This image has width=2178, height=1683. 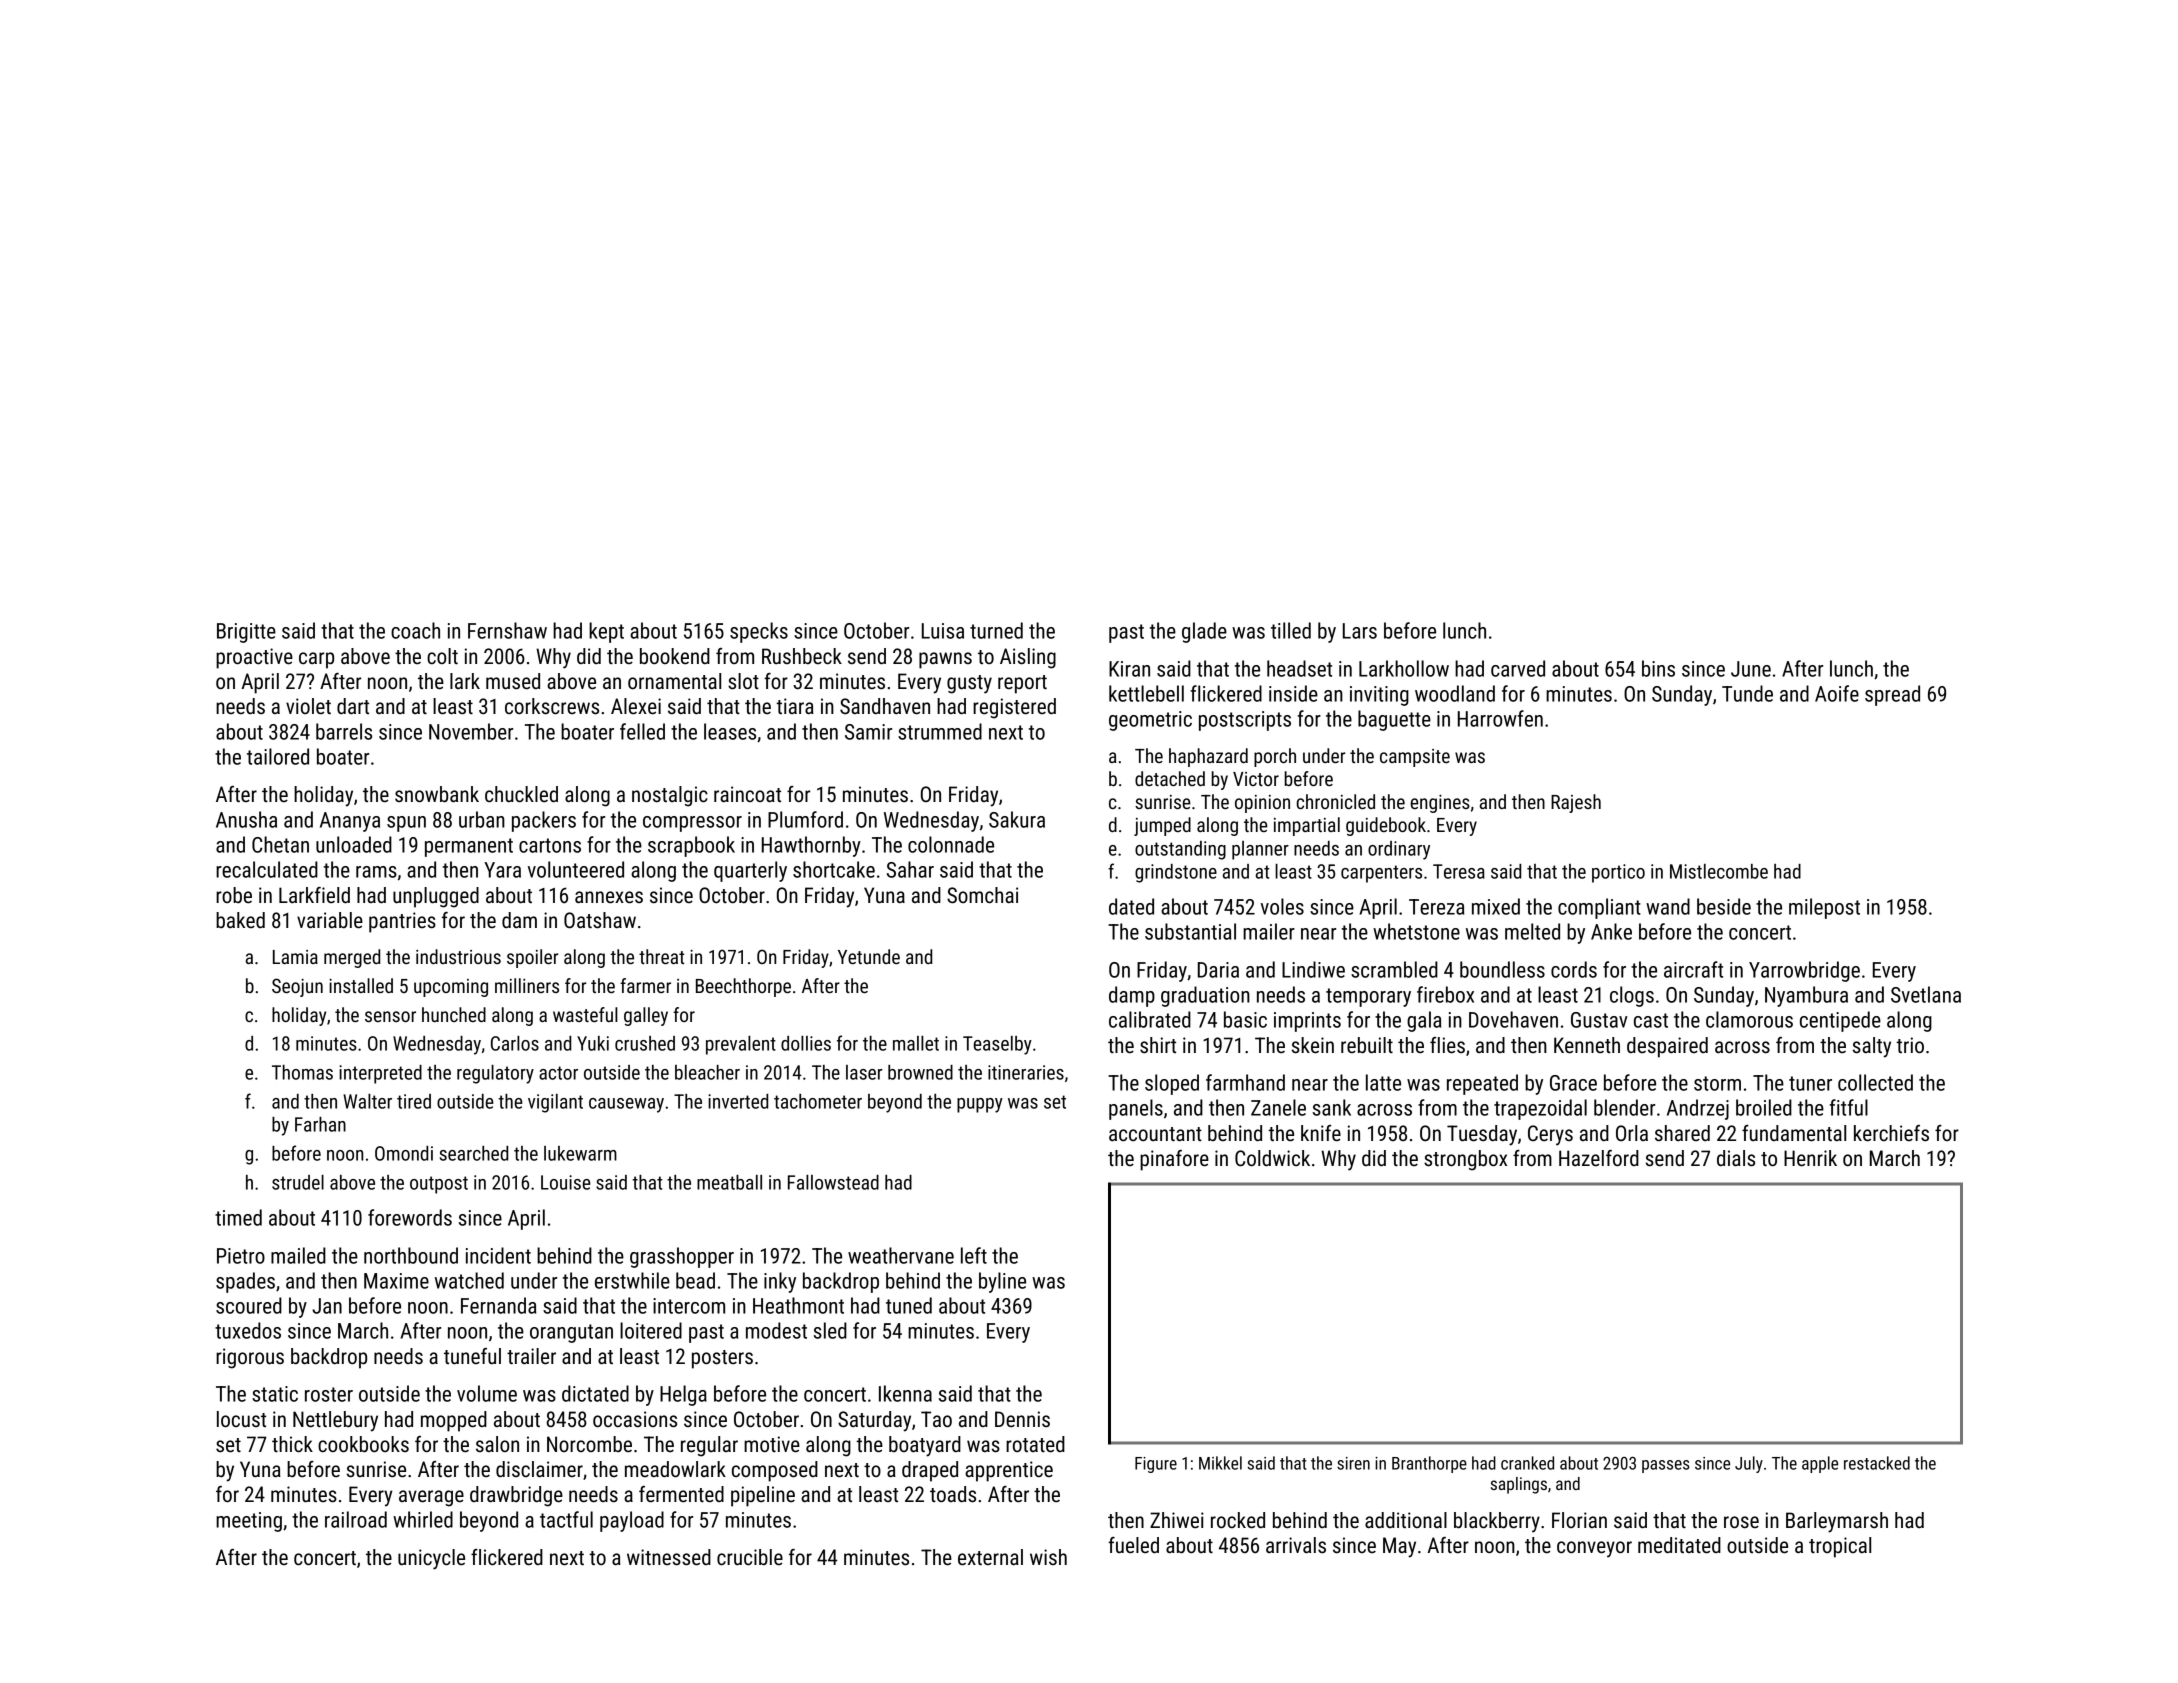 What do you see at coordinates (669, 1557) in the image?
I see `witnessed` at bounding box center [669, 1557].
